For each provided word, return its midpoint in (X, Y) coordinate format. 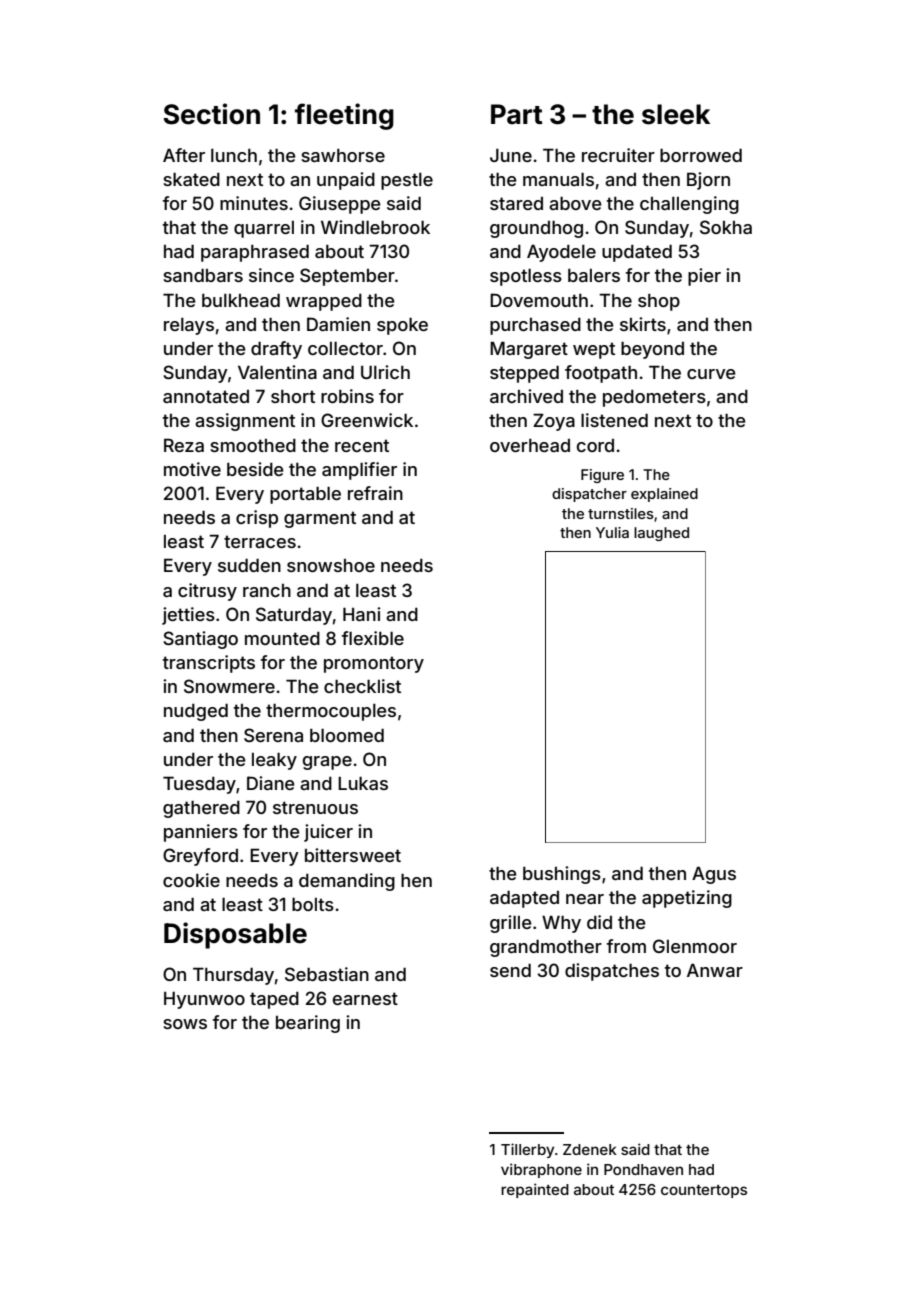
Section (211, 114)
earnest (365, 998)
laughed (661, 534)
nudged (196, 712)
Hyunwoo (204, 1000)
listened (614, 420)
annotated (206, 396)
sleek (676, 114)
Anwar (715, 970)
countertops (704, 1191)
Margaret (529, 350)
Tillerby (527, 1150)
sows (185, 1024)
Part (517, 114)
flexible (373, 638)
